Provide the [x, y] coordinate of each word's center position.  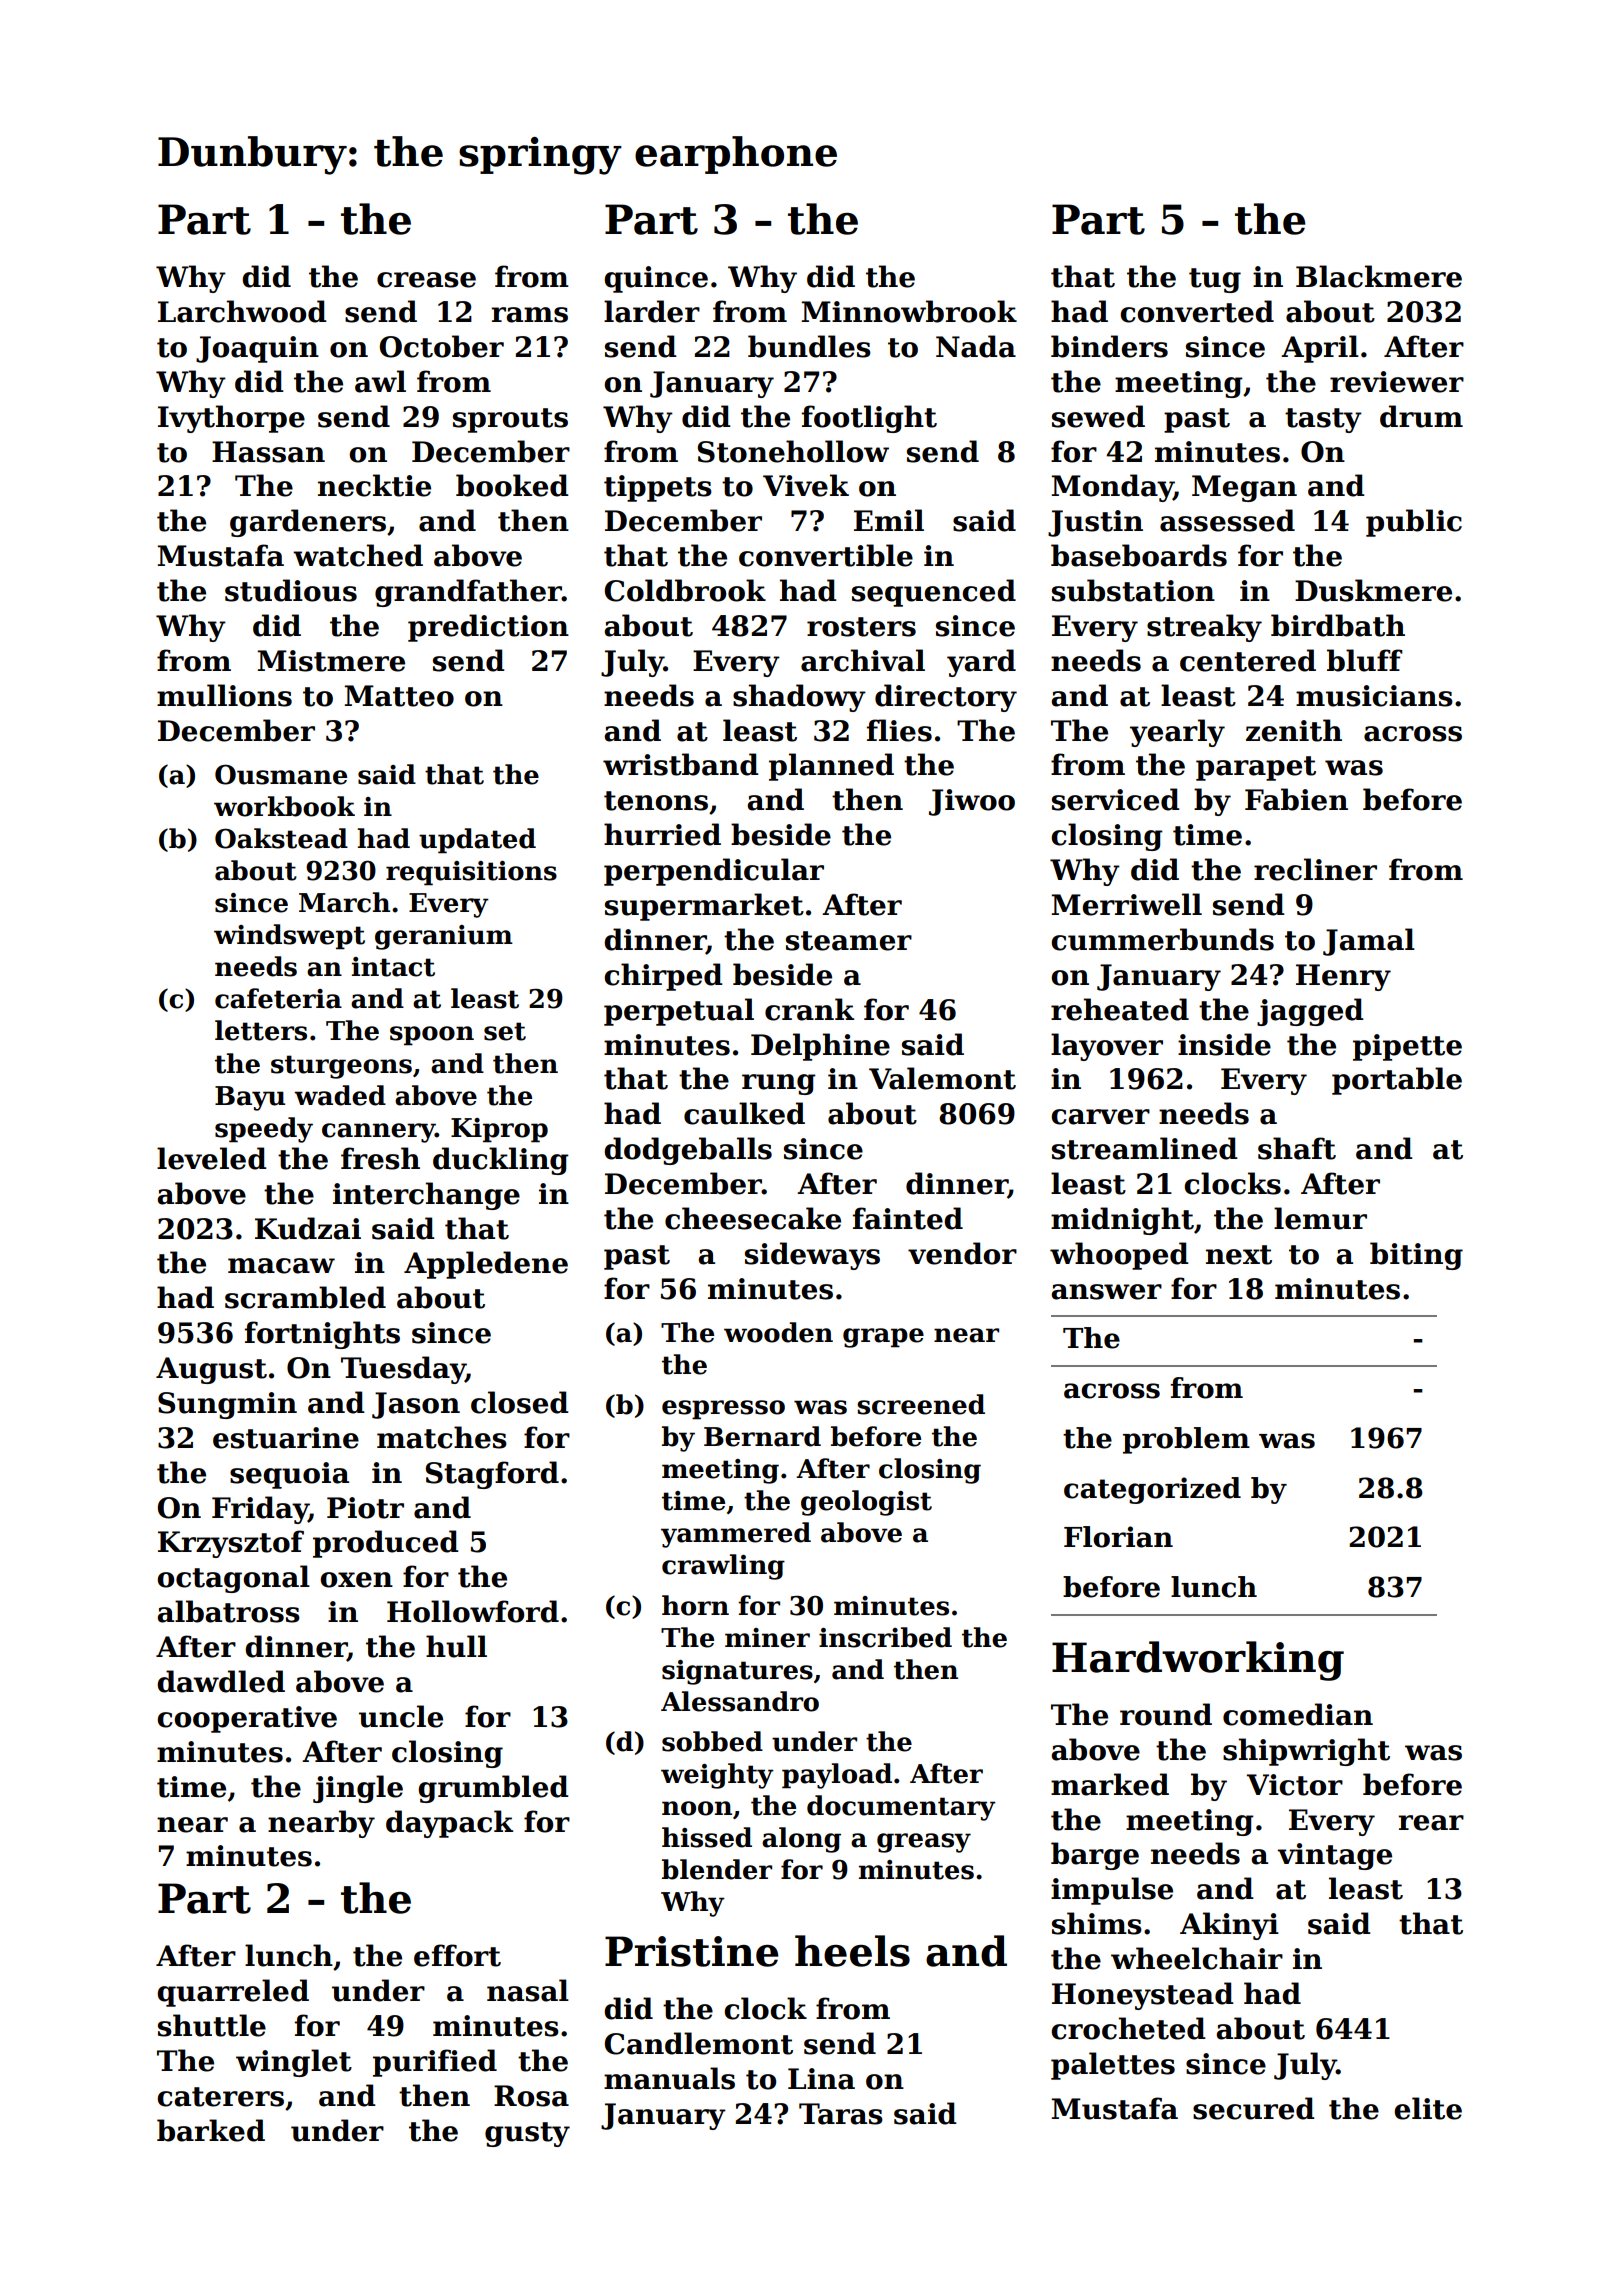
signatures [737, 1672]
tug [1215, 280]
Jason [416, 1405]
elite [1428, 2108]
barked [211, 2130]
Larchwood [242, 311]
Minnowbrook [909, 311]
